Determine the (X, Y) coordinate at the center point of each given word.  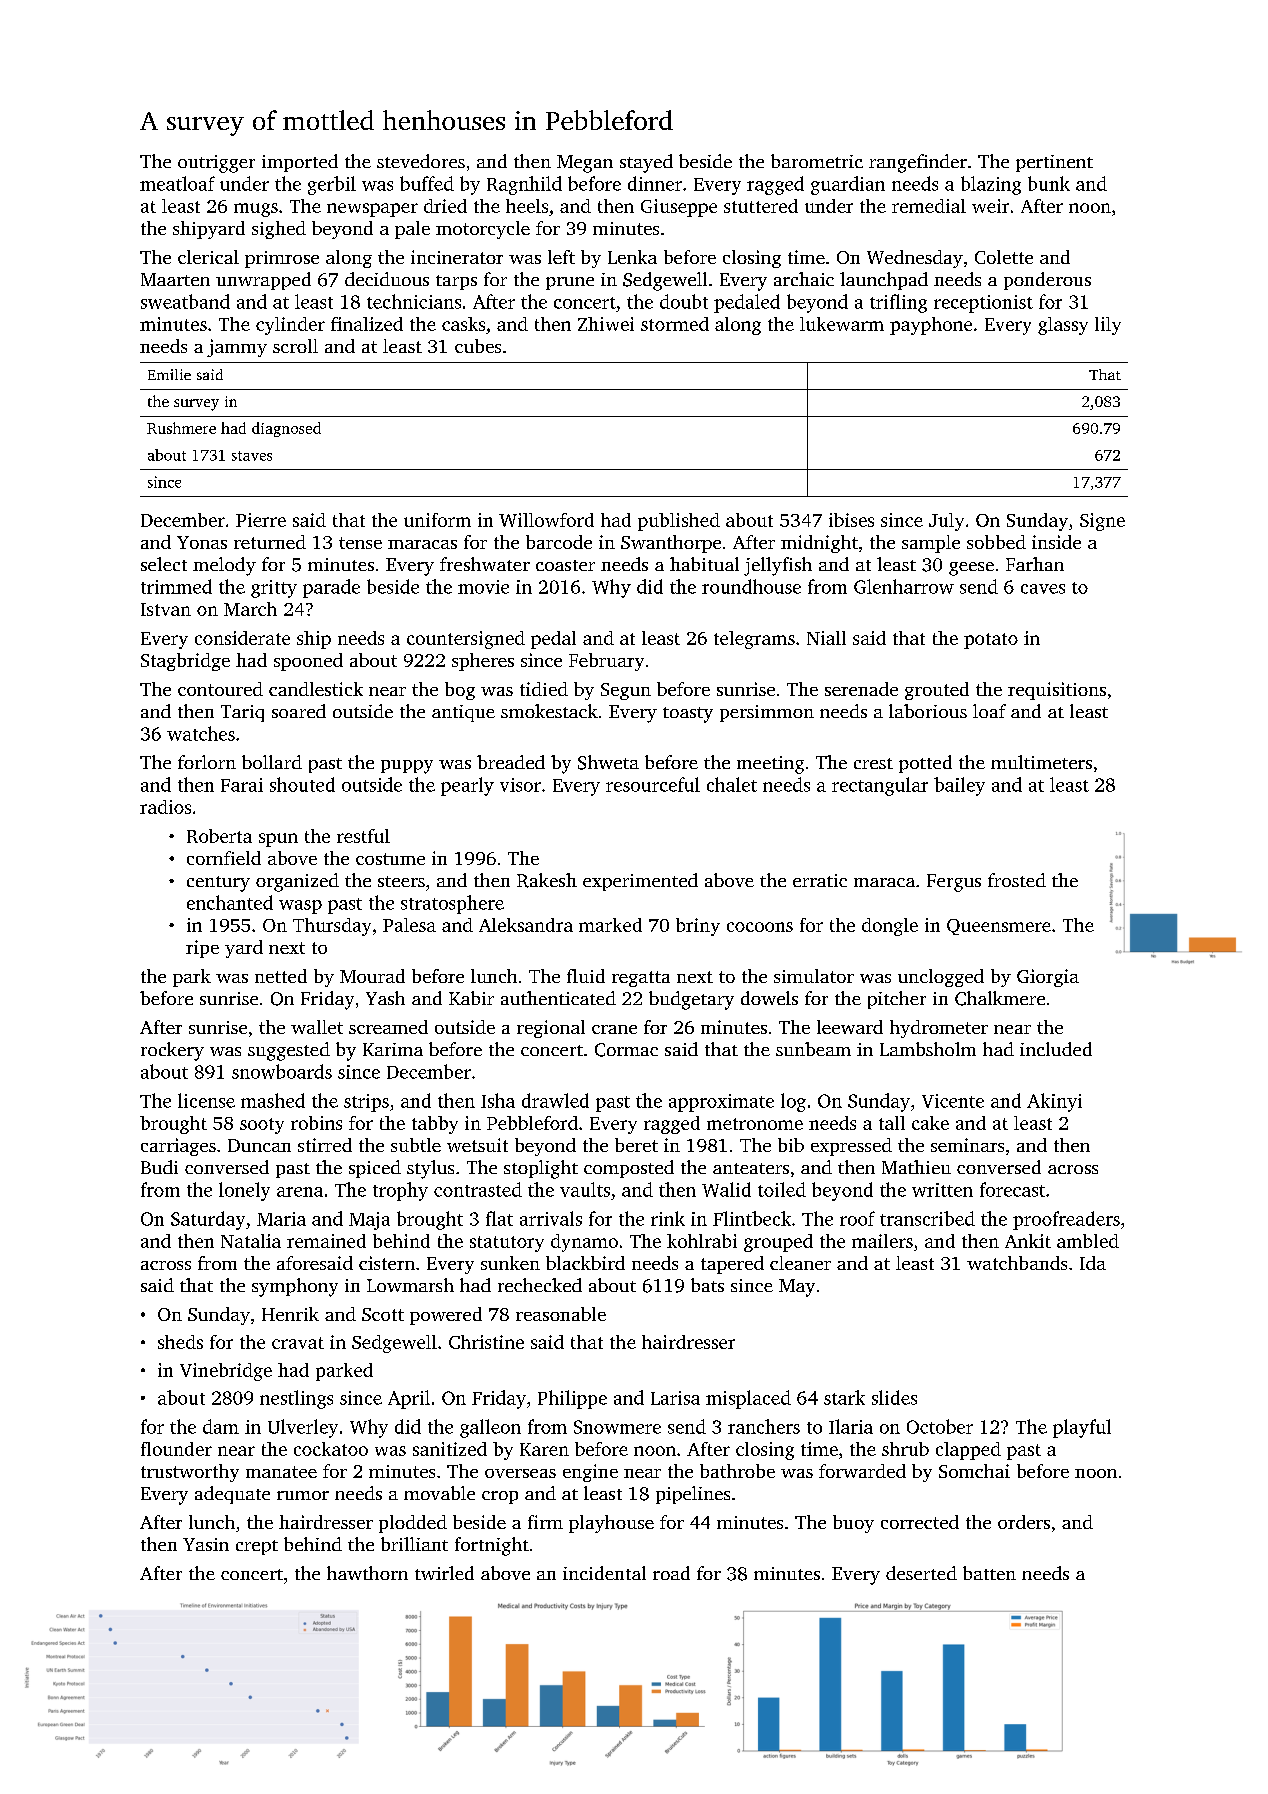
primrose (282, 259)
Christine (486, 1342)
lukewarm (842, 324)
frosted (1017, 880)
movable (439, 1493)
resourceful (653, 784)
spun (278, 840)
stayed (646, 163)
